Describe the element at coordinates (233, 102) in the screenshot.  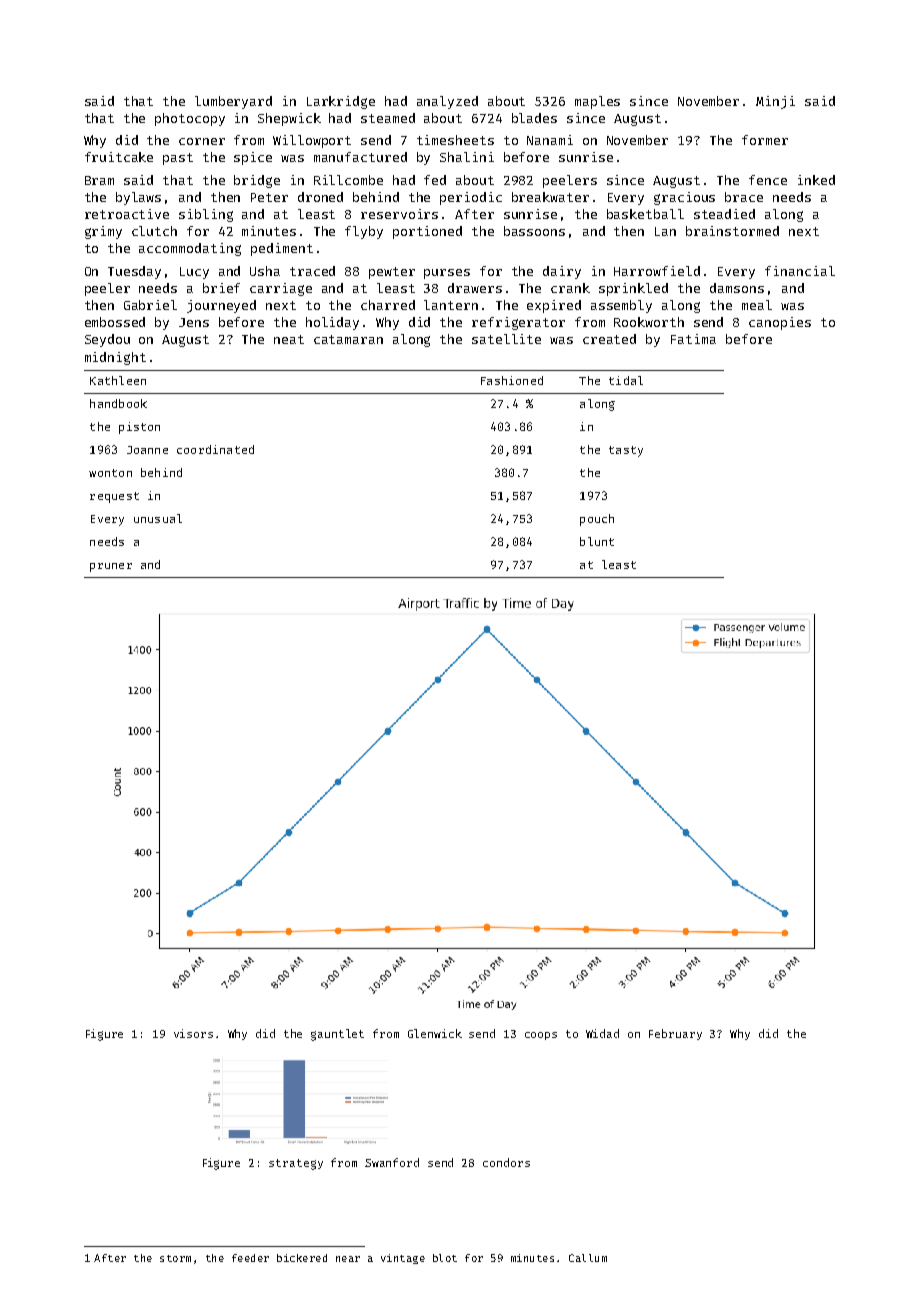
I see `lumberyard` at that location.
